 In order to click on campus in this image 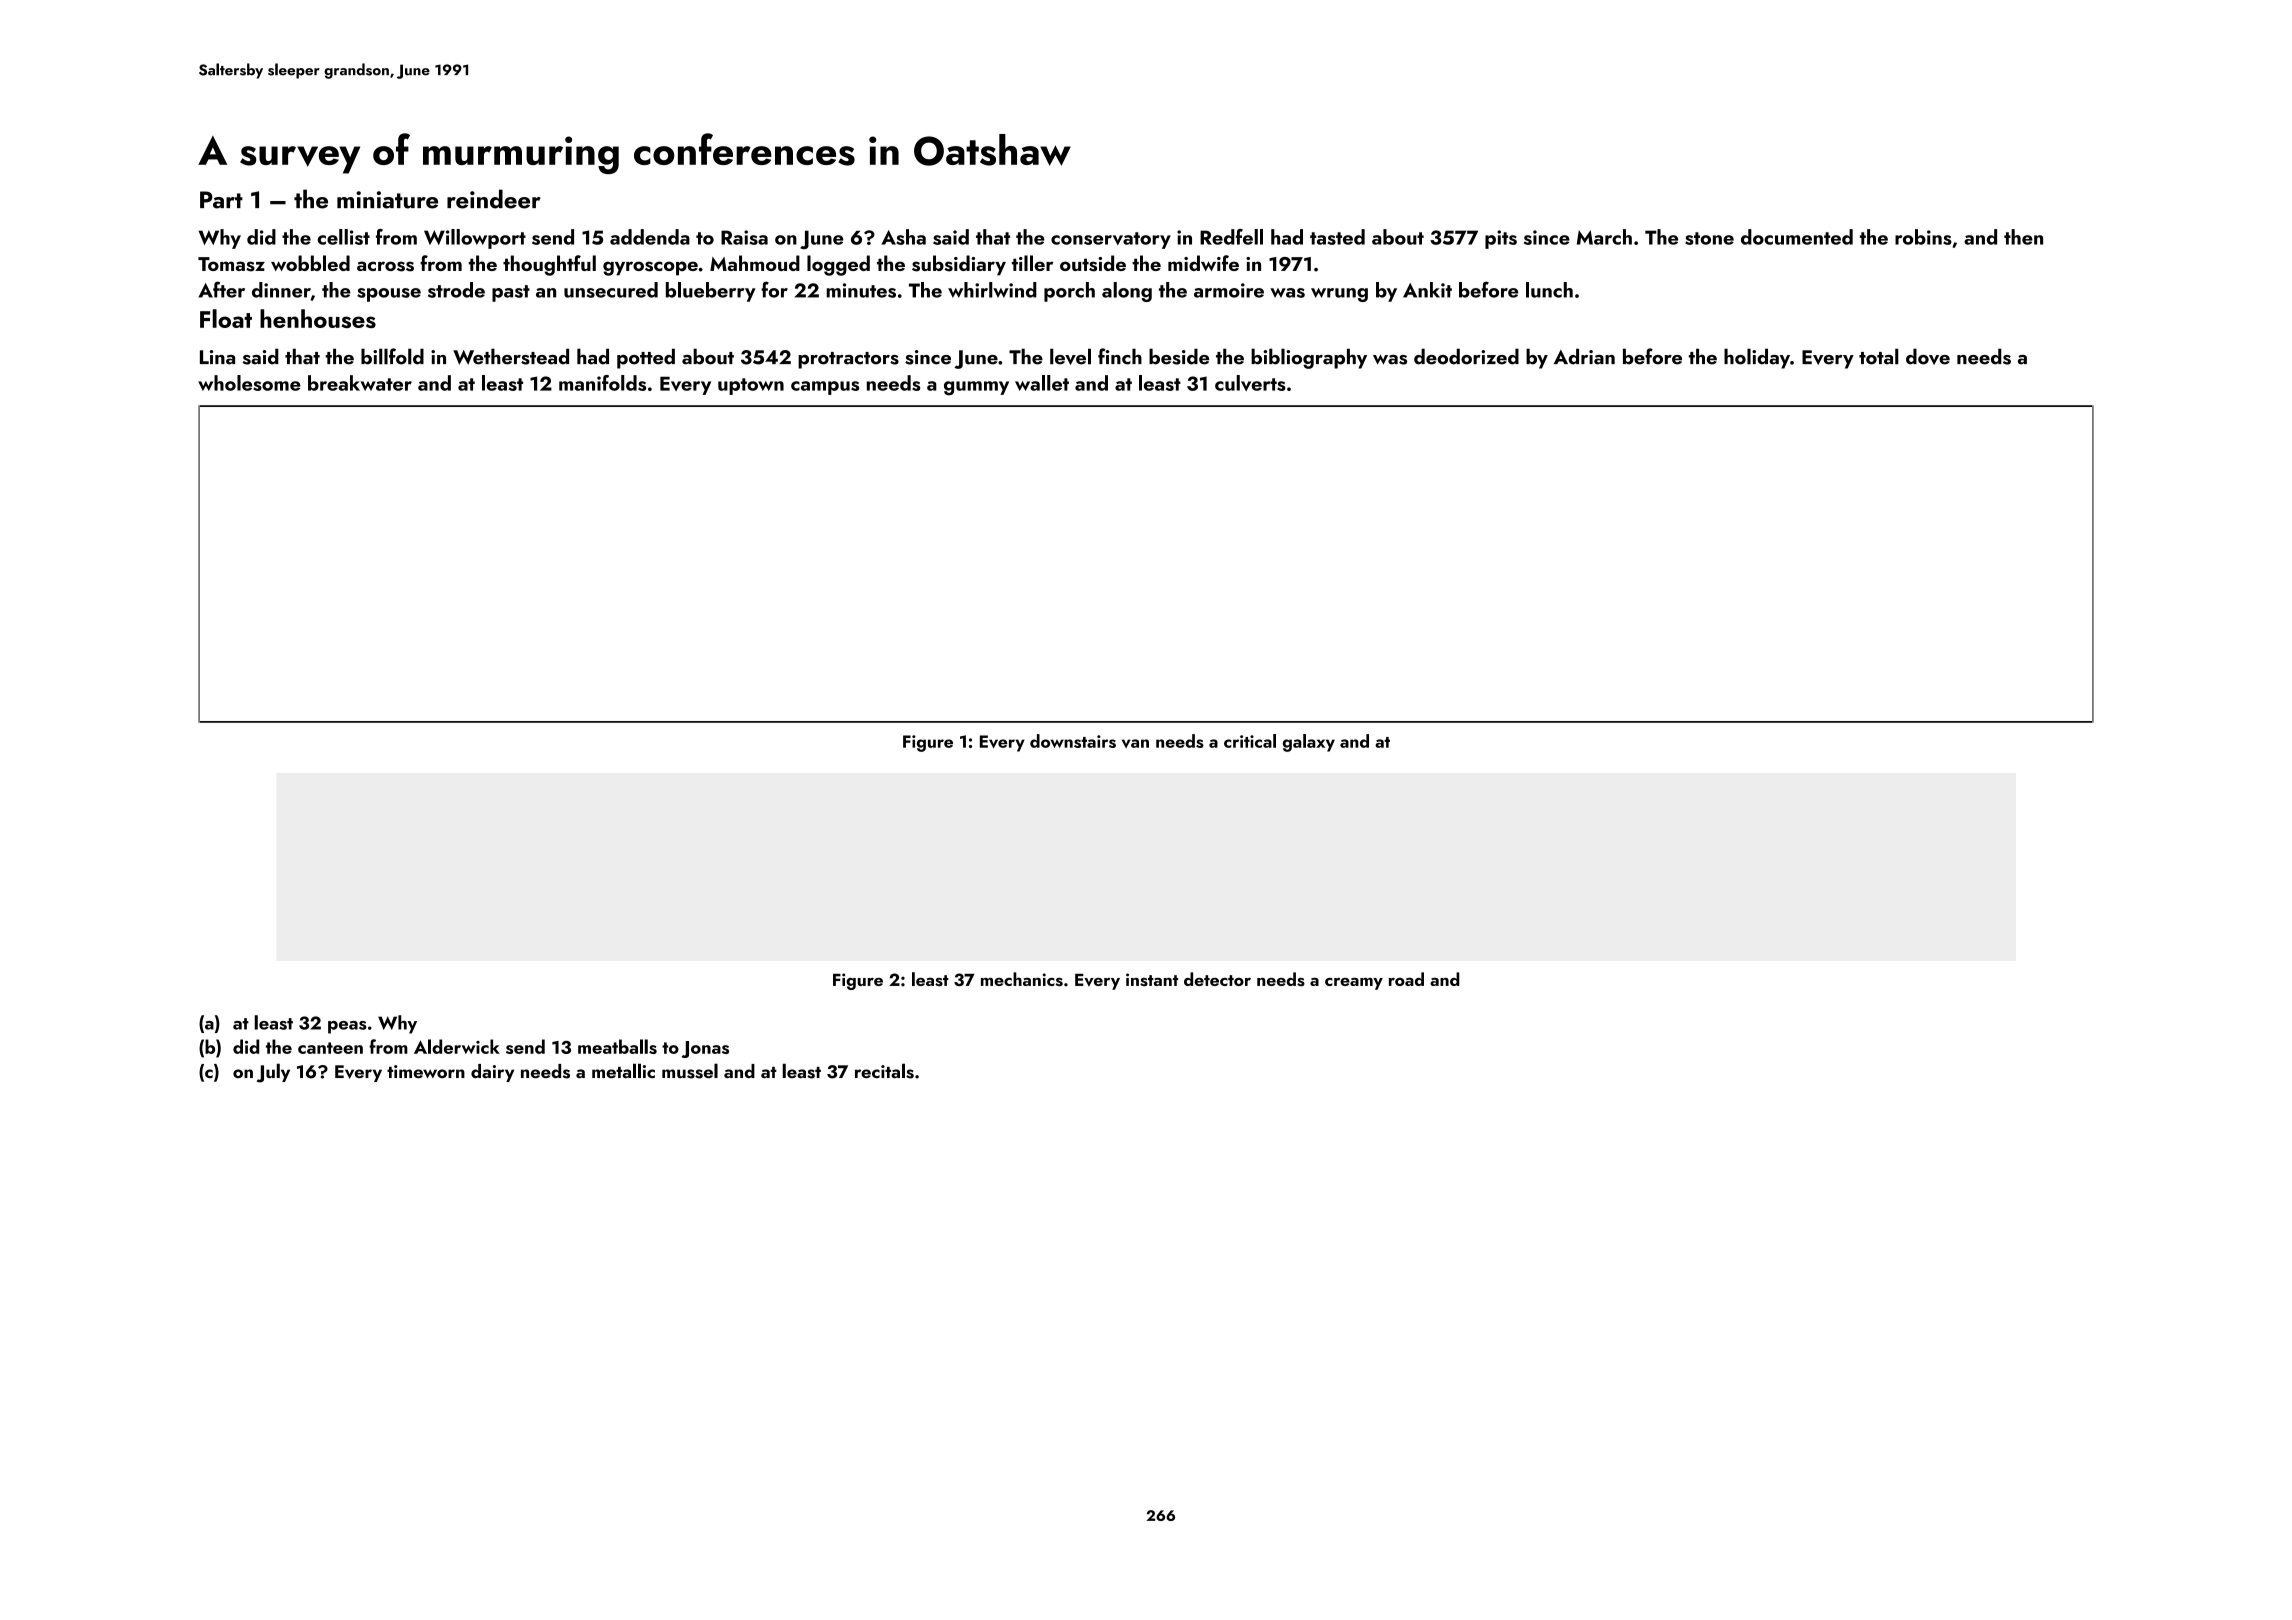, I will do `click(825, 388)`.
